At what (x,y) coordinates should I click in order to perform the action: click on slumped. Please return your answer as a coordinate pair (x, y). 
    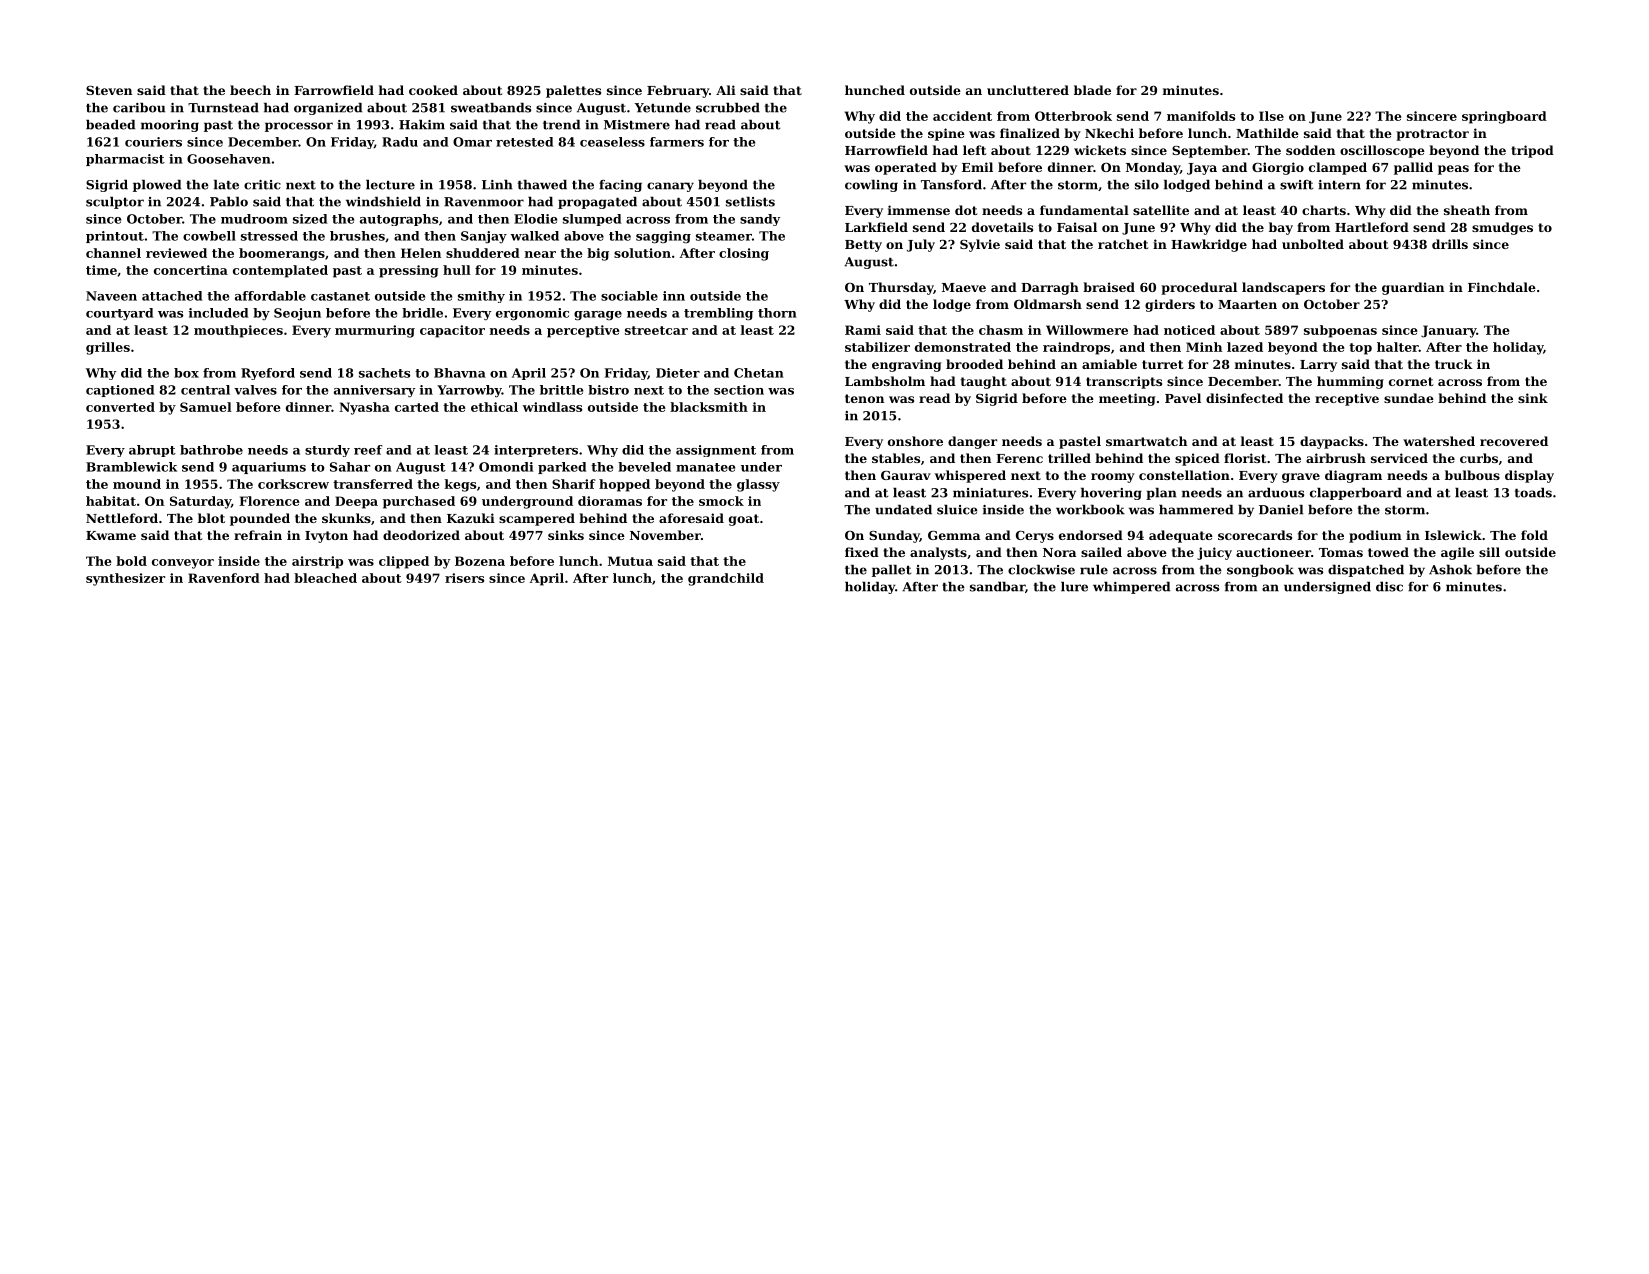
    Looking at the image, I should click on (592, 220).
